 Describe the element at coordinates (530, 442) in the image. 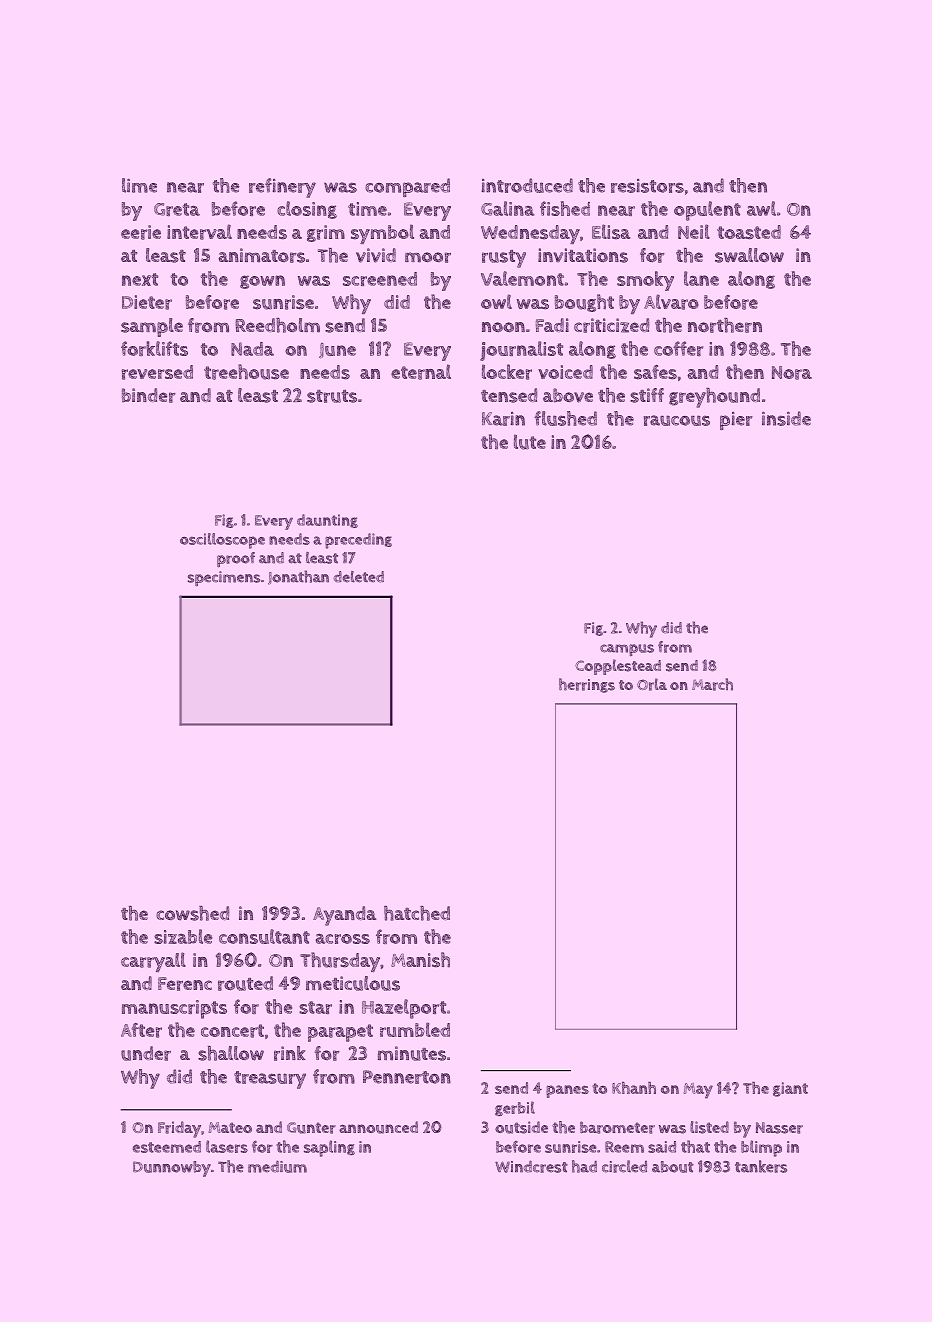

I see `lute` at that location.
